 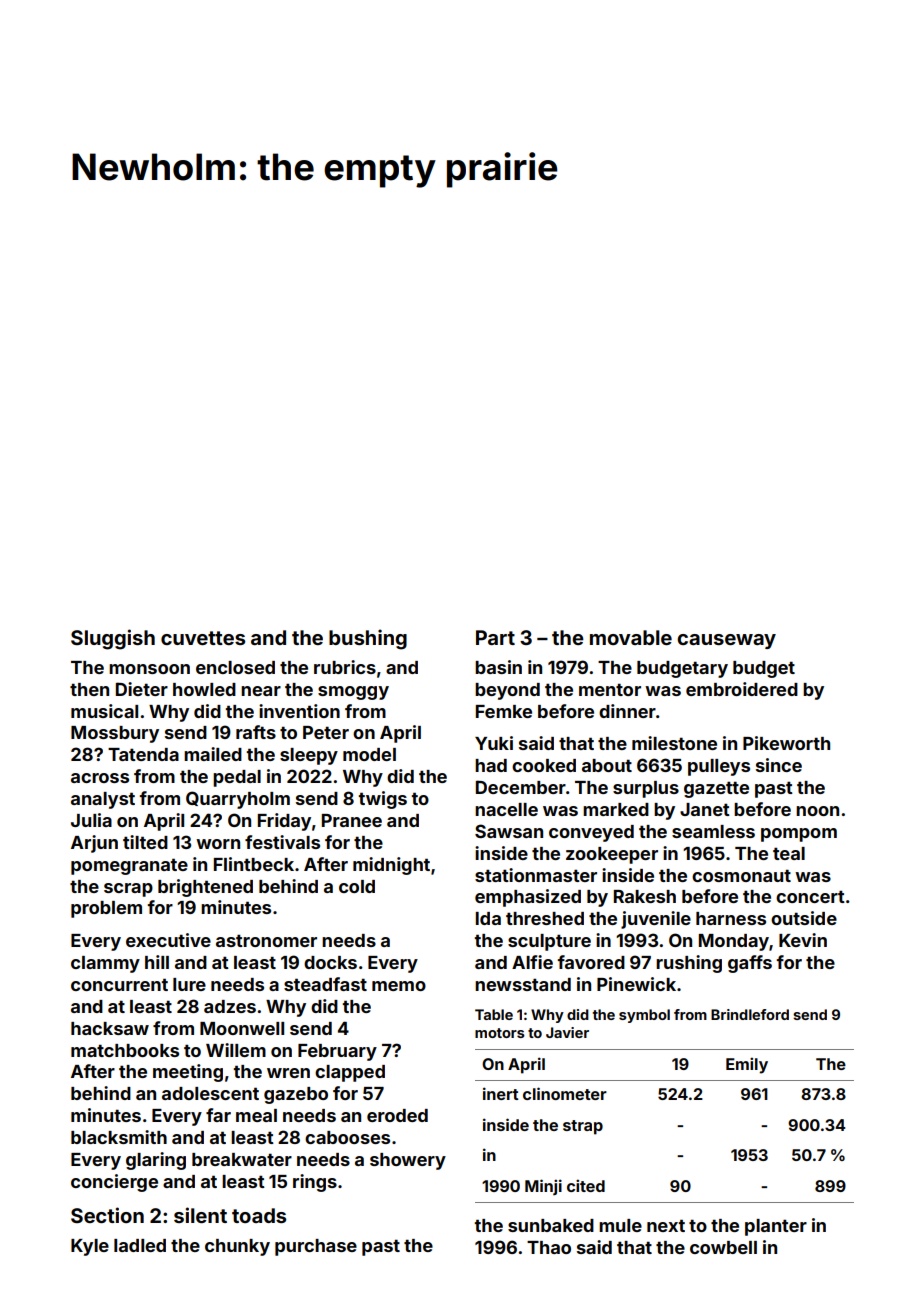 I want to click on since, so click(x=779, y=765).
